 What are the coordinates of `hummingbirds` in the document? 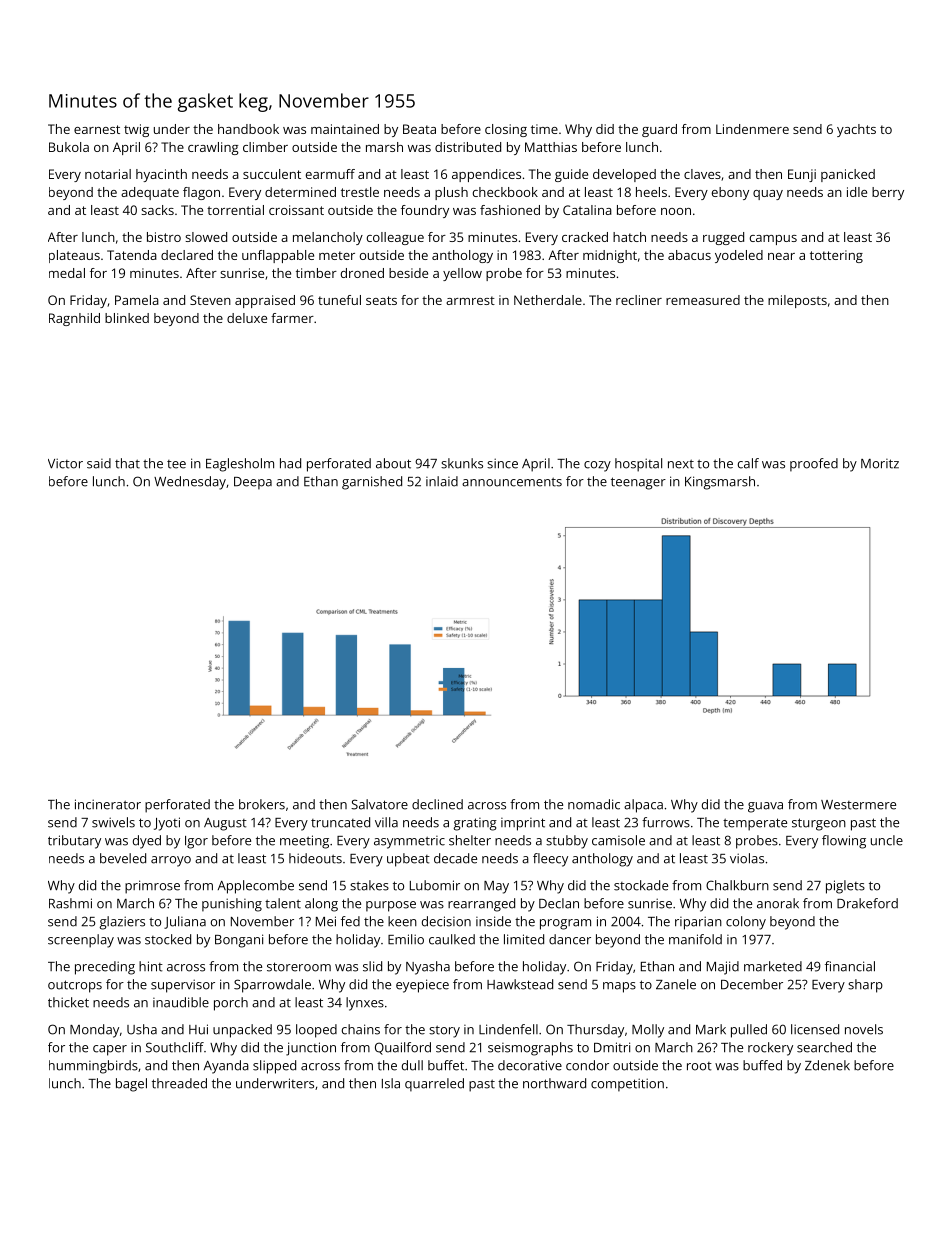 It's located at (93, 1067).
